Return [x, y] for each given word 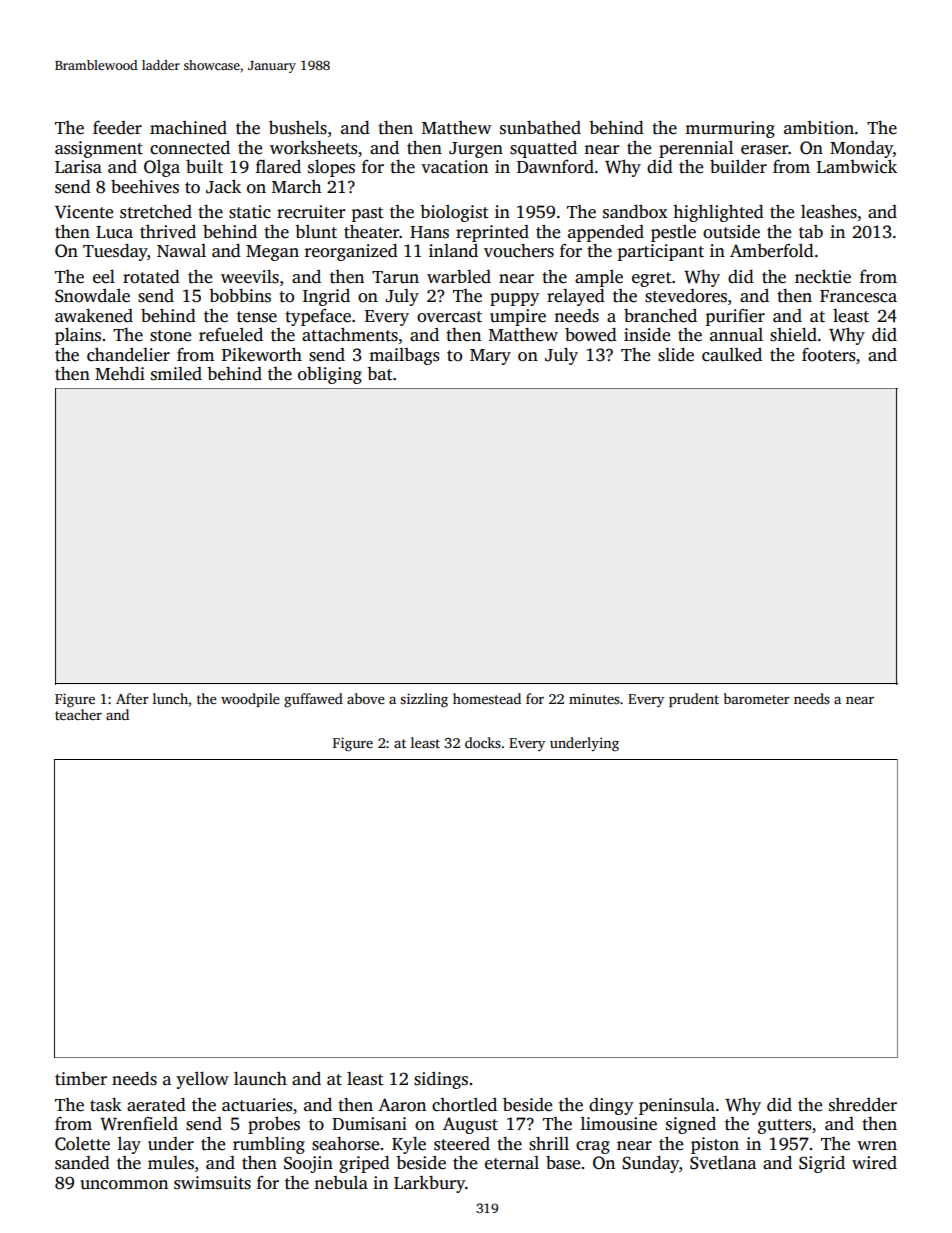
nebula [341, 1183]
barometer [757, 698]
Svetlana [723, 1163]
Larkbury [429, 1184]
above [366, 698]
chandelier [128, 355]
